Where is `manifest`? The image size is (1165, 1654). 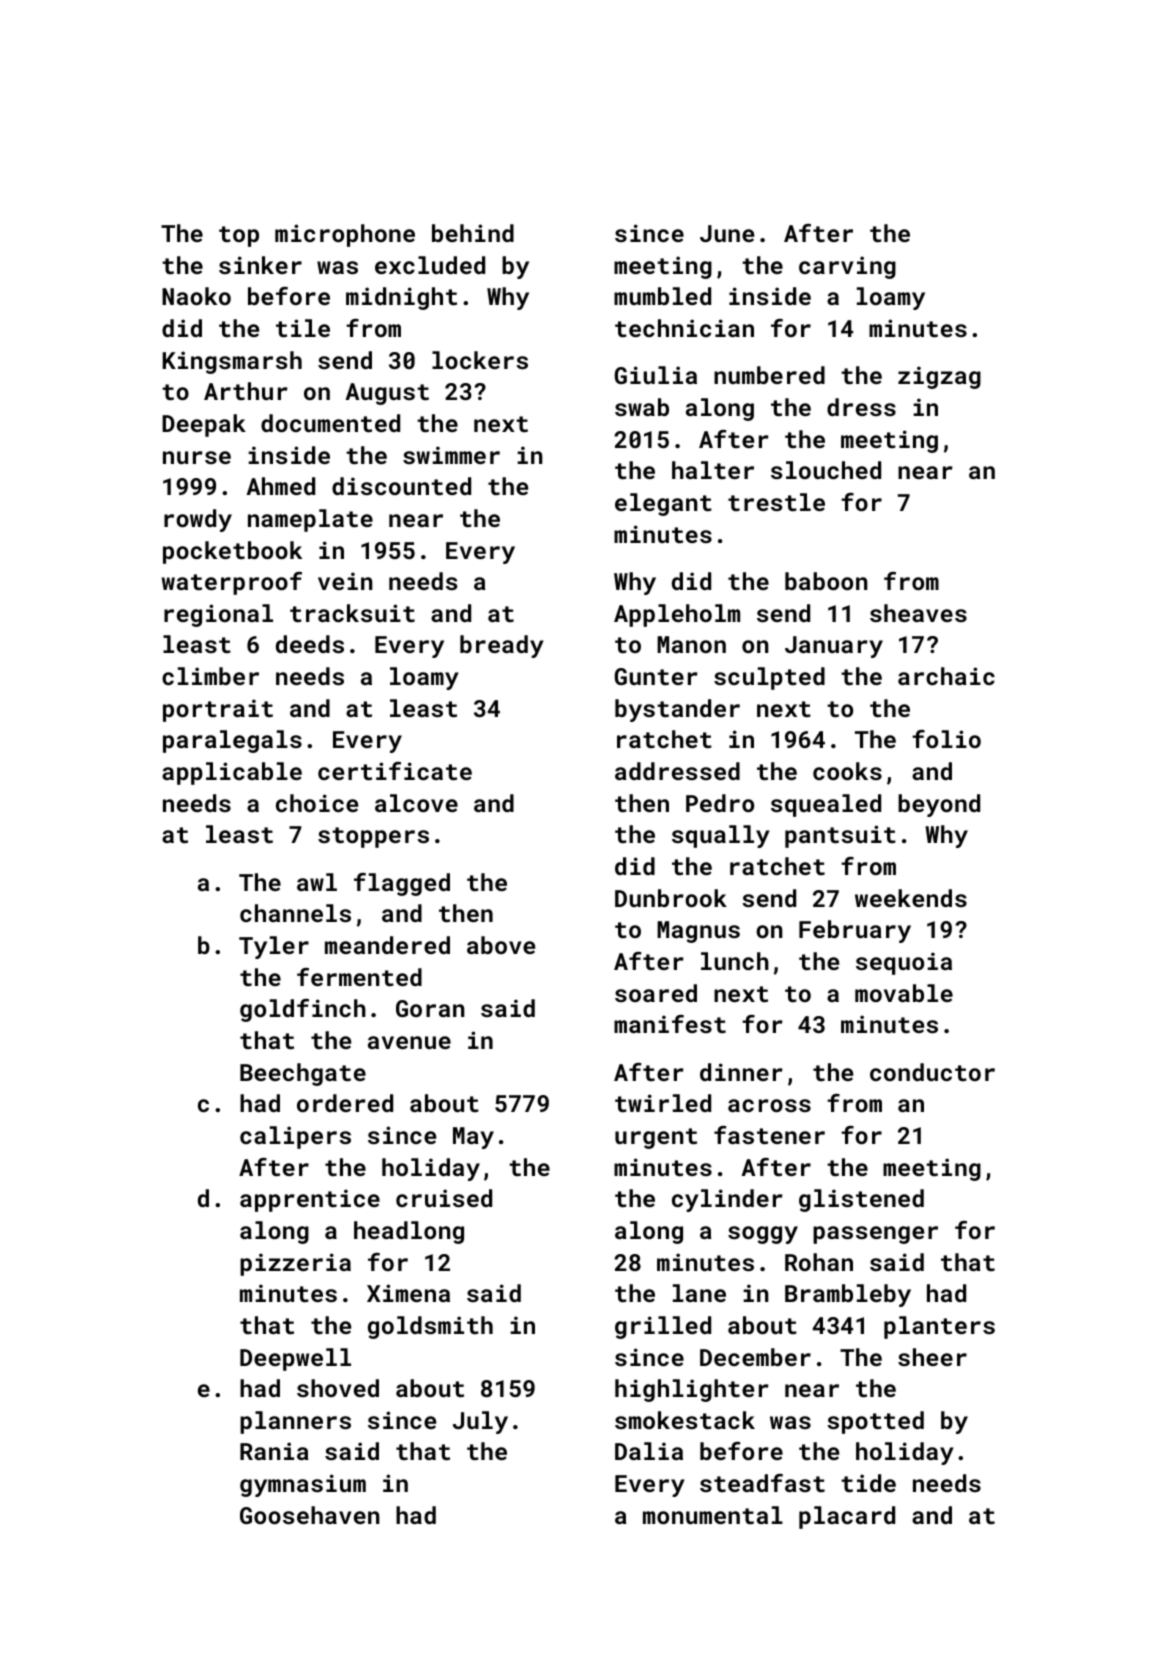 manifest is located at coordinates (670, 1024).
